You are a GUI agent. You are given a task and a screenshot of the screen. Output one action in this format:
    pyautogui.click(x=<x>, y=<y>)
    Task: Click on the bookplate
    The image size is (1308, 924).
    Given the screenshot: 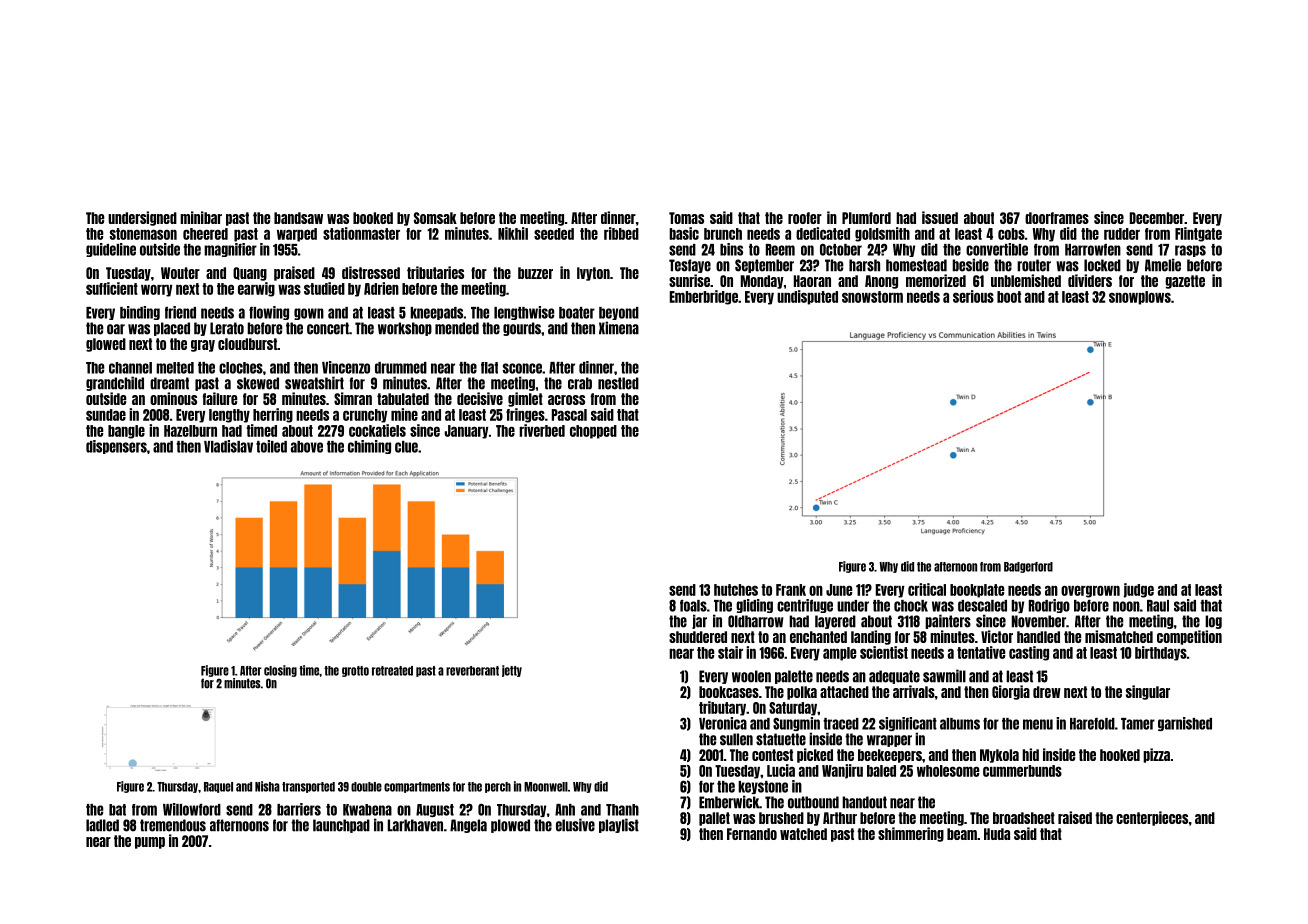 What is the action you would take?
    pyautogui.click(x=977, y=591)
